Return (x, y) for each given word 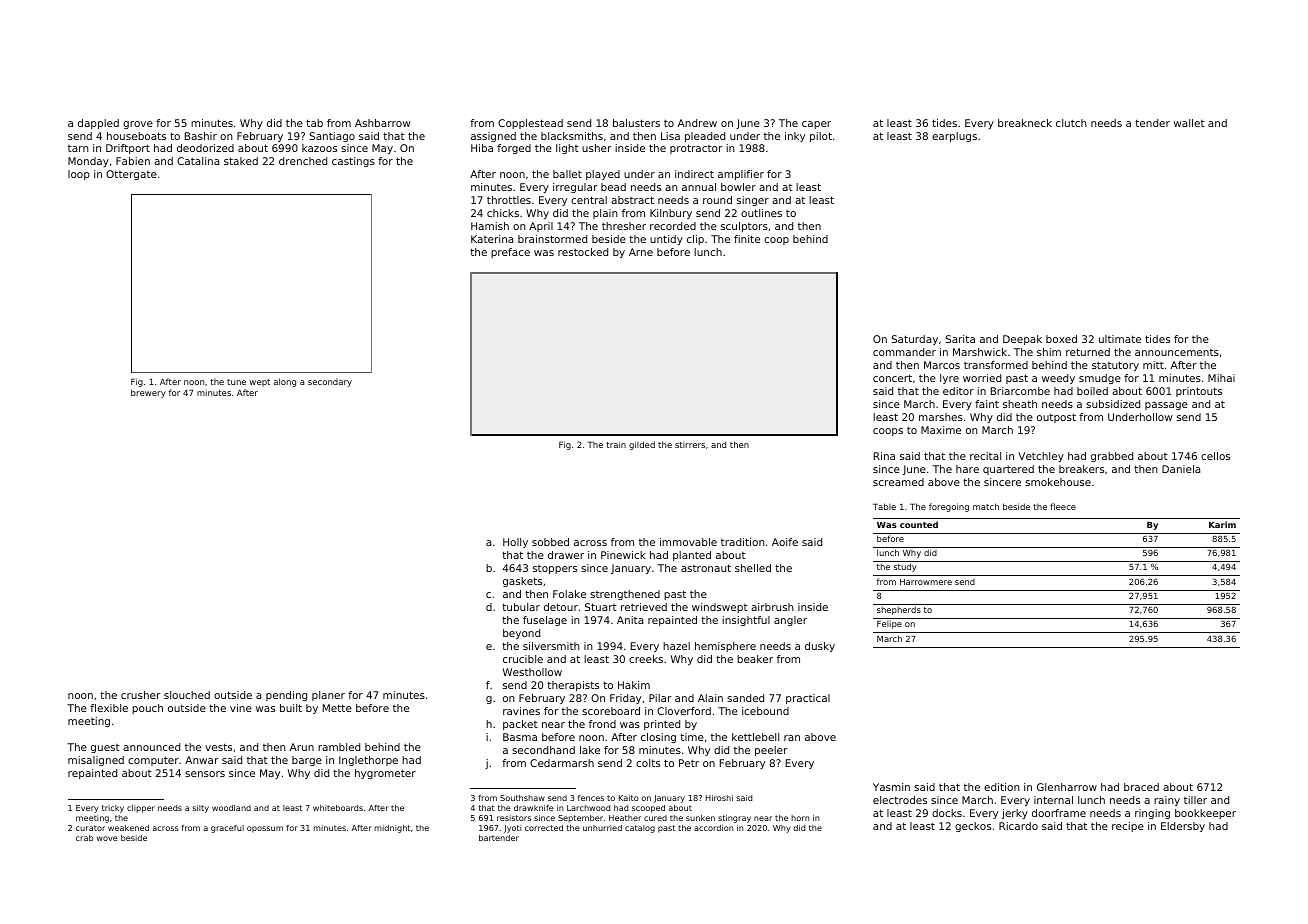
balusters (636, 123)
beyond (521, 634)
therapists (573, 686)
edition (1002, 787)
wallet (1189, 123)
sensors (205, 774)
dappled (98, 124)
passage (1166, 406)
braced (1141, 787)
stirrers (690, 445)
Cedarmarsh (562, 763)
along (285, 382)
